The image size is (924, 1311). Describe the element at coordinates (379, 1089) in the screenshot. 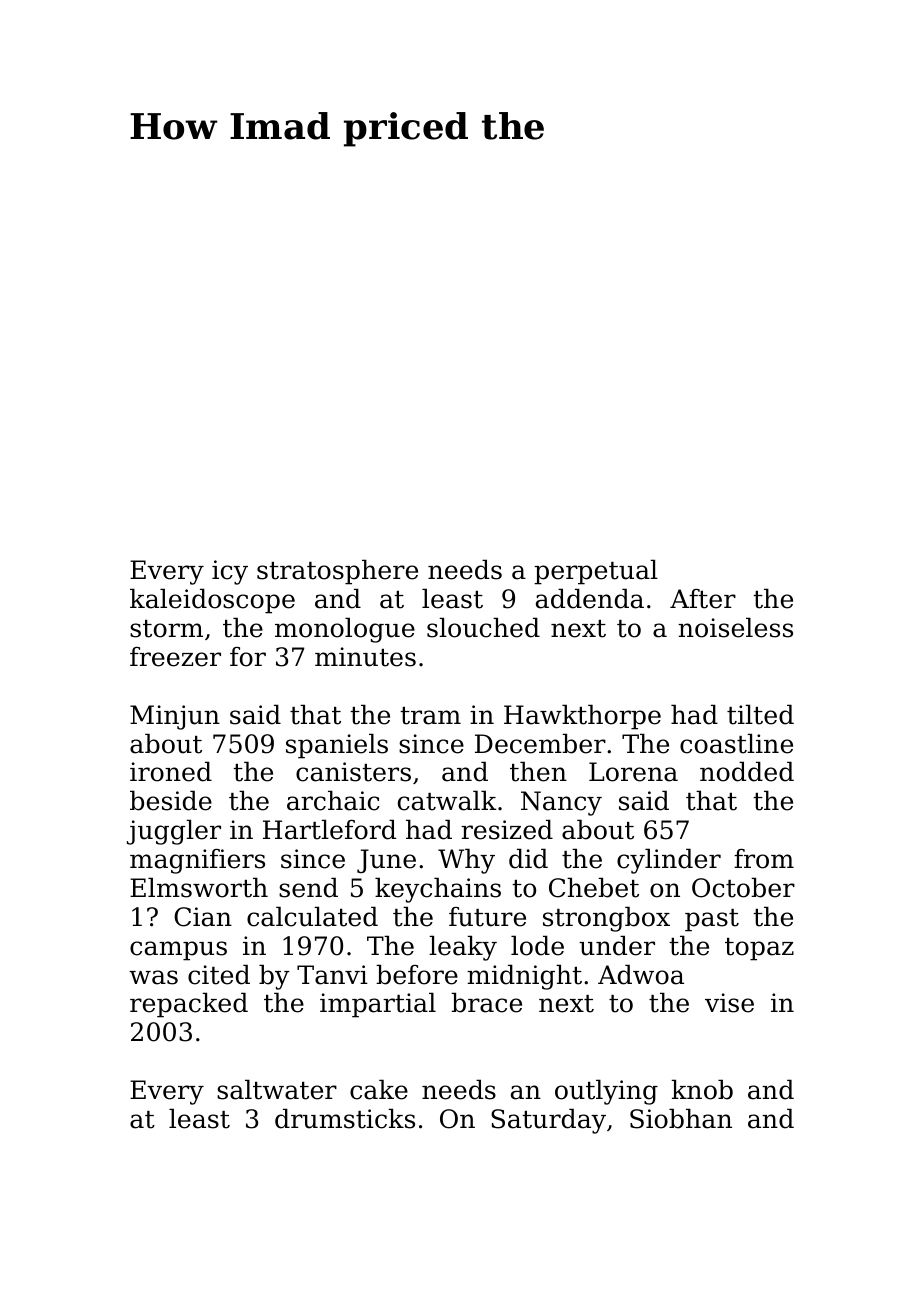

I see `cake` at that location.
